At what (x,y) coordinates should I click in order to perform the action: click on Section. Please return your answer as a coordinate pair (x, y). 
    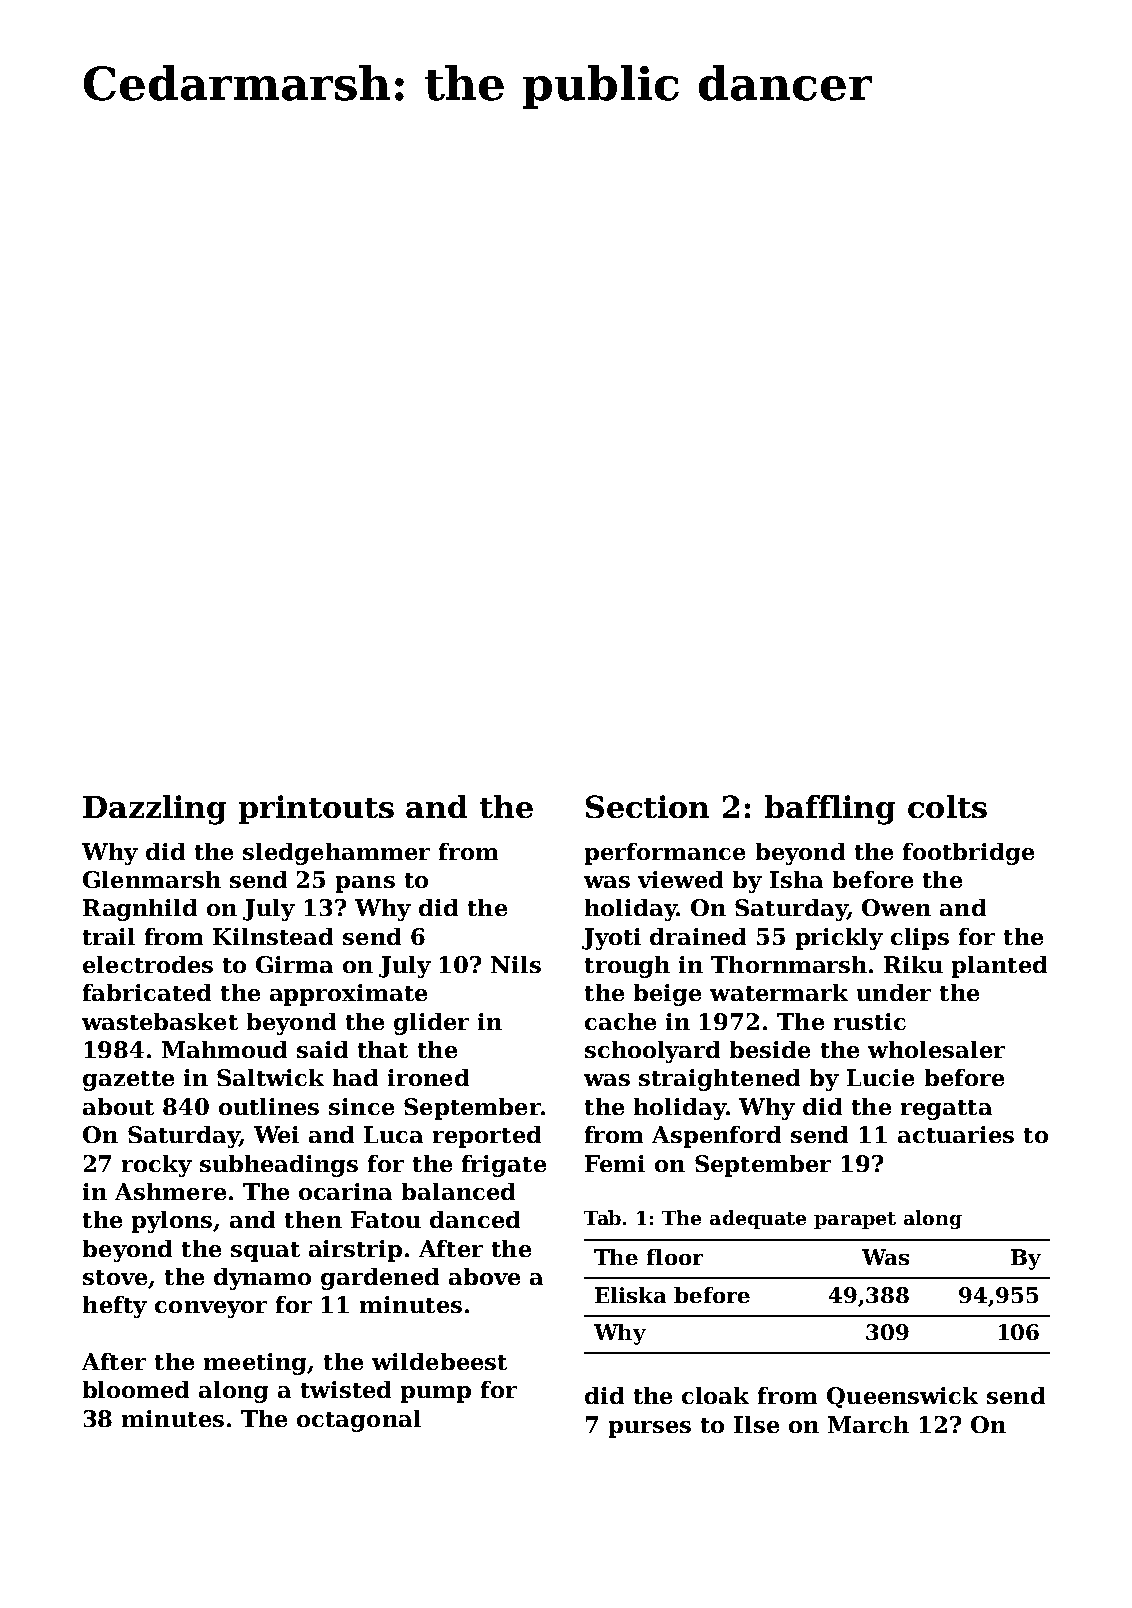
    Looking at the image, I should click on (647, 806).
